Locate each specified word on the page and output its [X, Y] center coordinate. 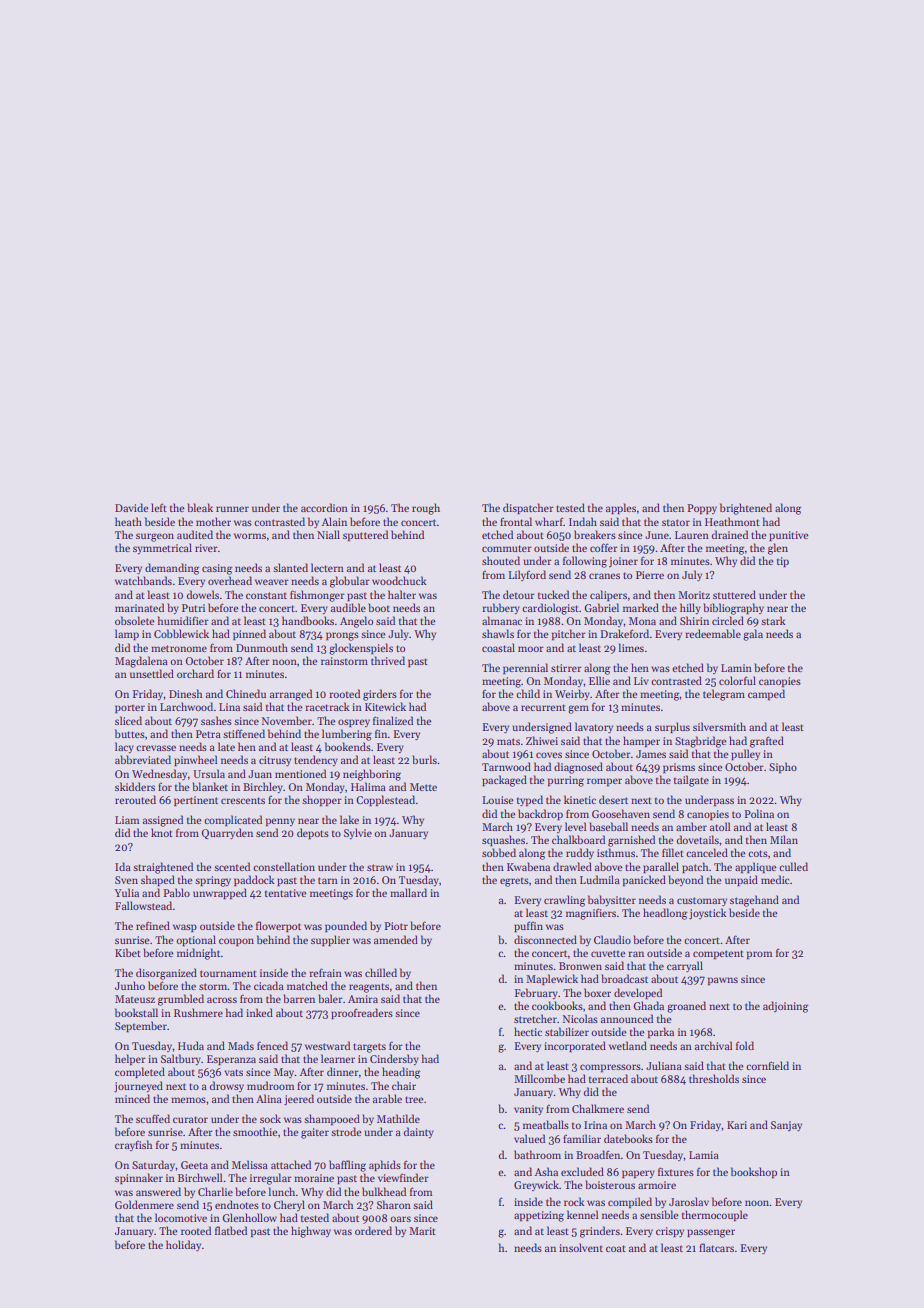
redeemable [713, 633]
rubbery [501, 608]
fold [745, 1045]
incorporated [575, 1046]
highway [311, 1232]
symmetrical [162, 548]
